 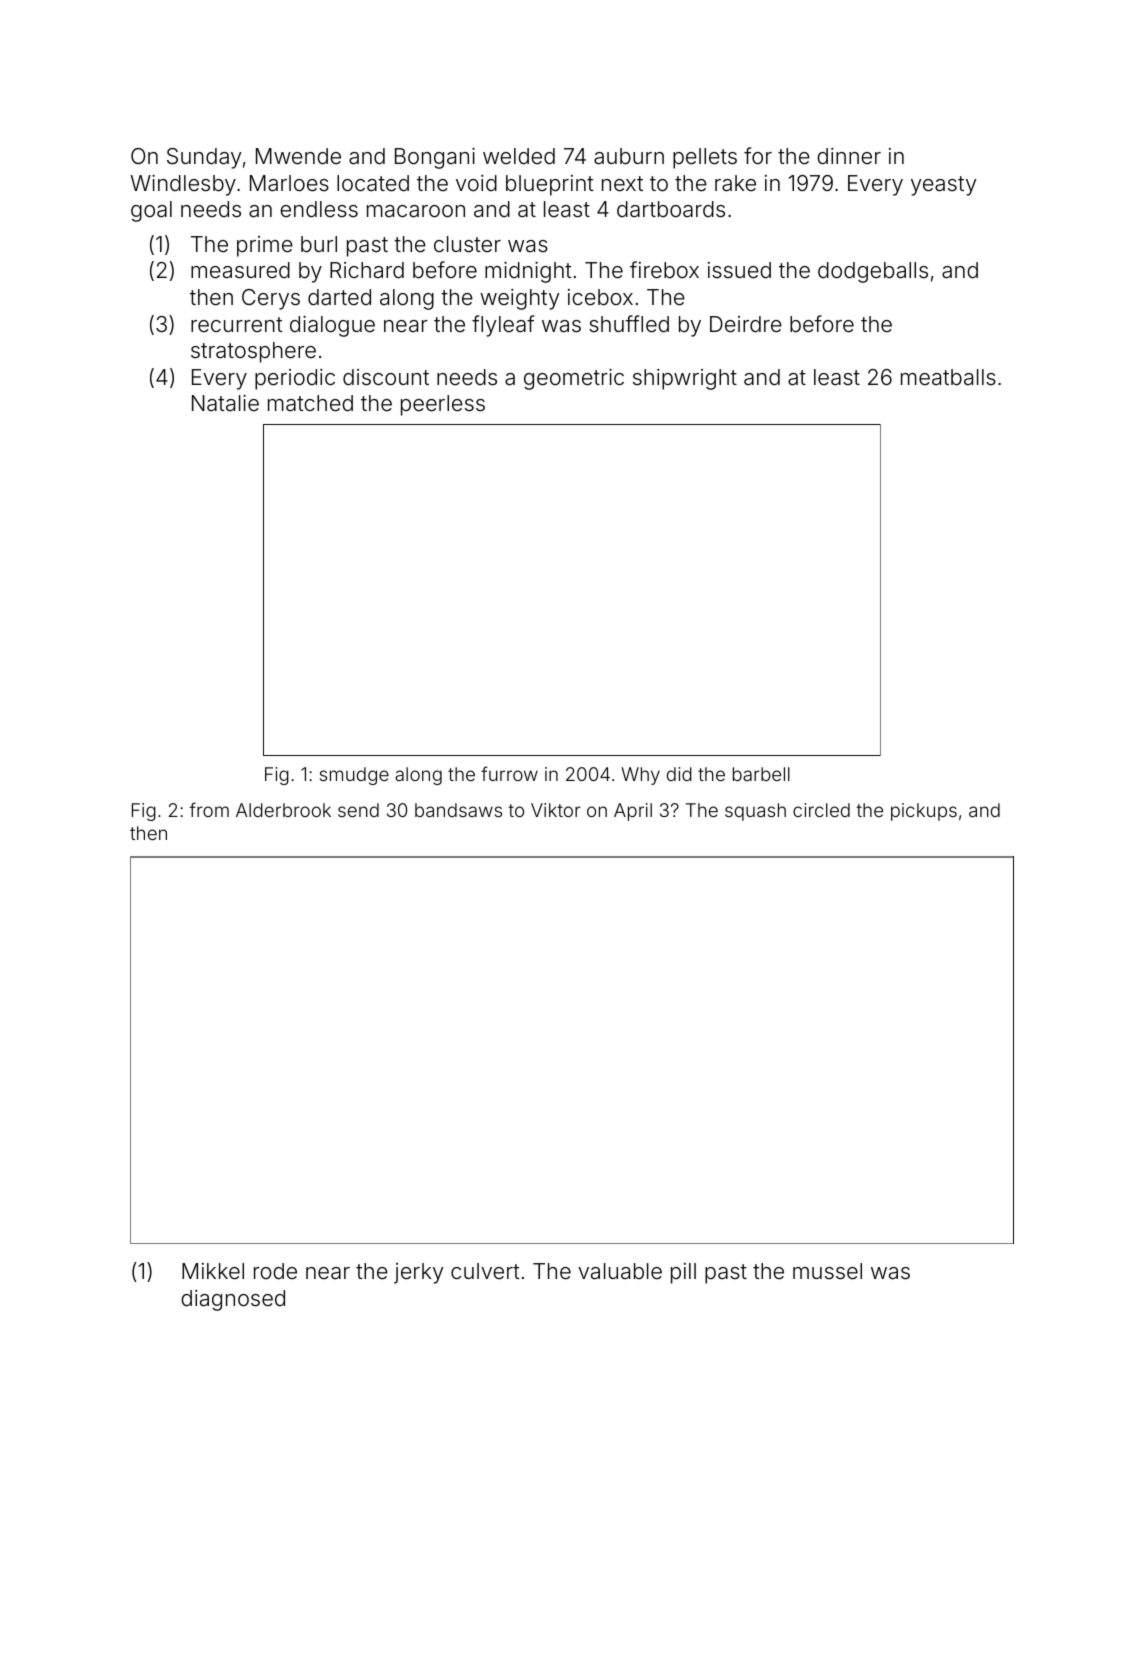 What do you see at coordinates (443, 405) in the image?
I see `peerless` at bounding box center [443, 405].
